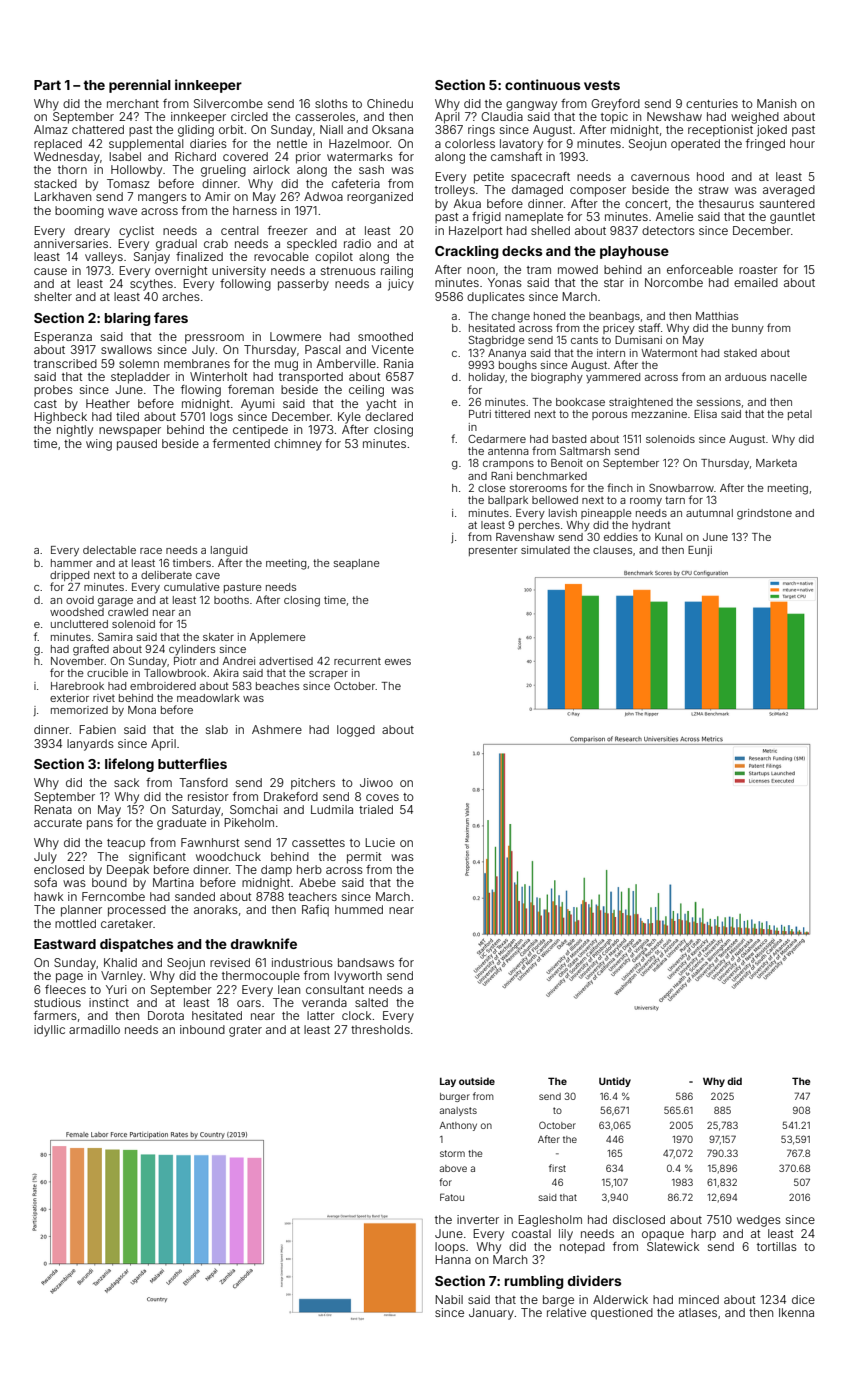  What do you see at coordinates (140, 378) in the screenshot?
I see `stepladder` at bounding box center [140, 378].
